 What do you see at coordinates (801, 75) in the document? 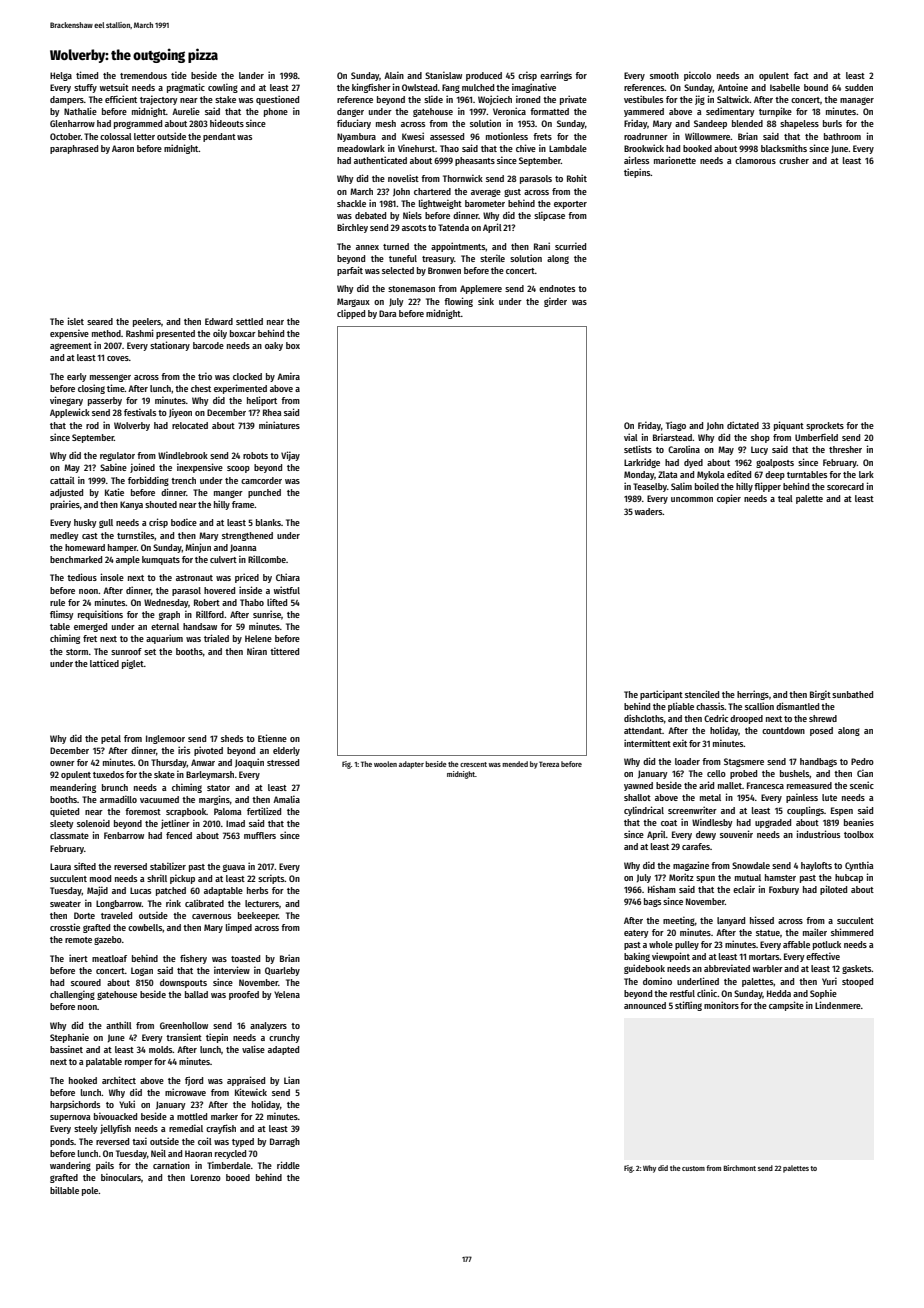
I see `fact` at bounding box center [801, 75].
